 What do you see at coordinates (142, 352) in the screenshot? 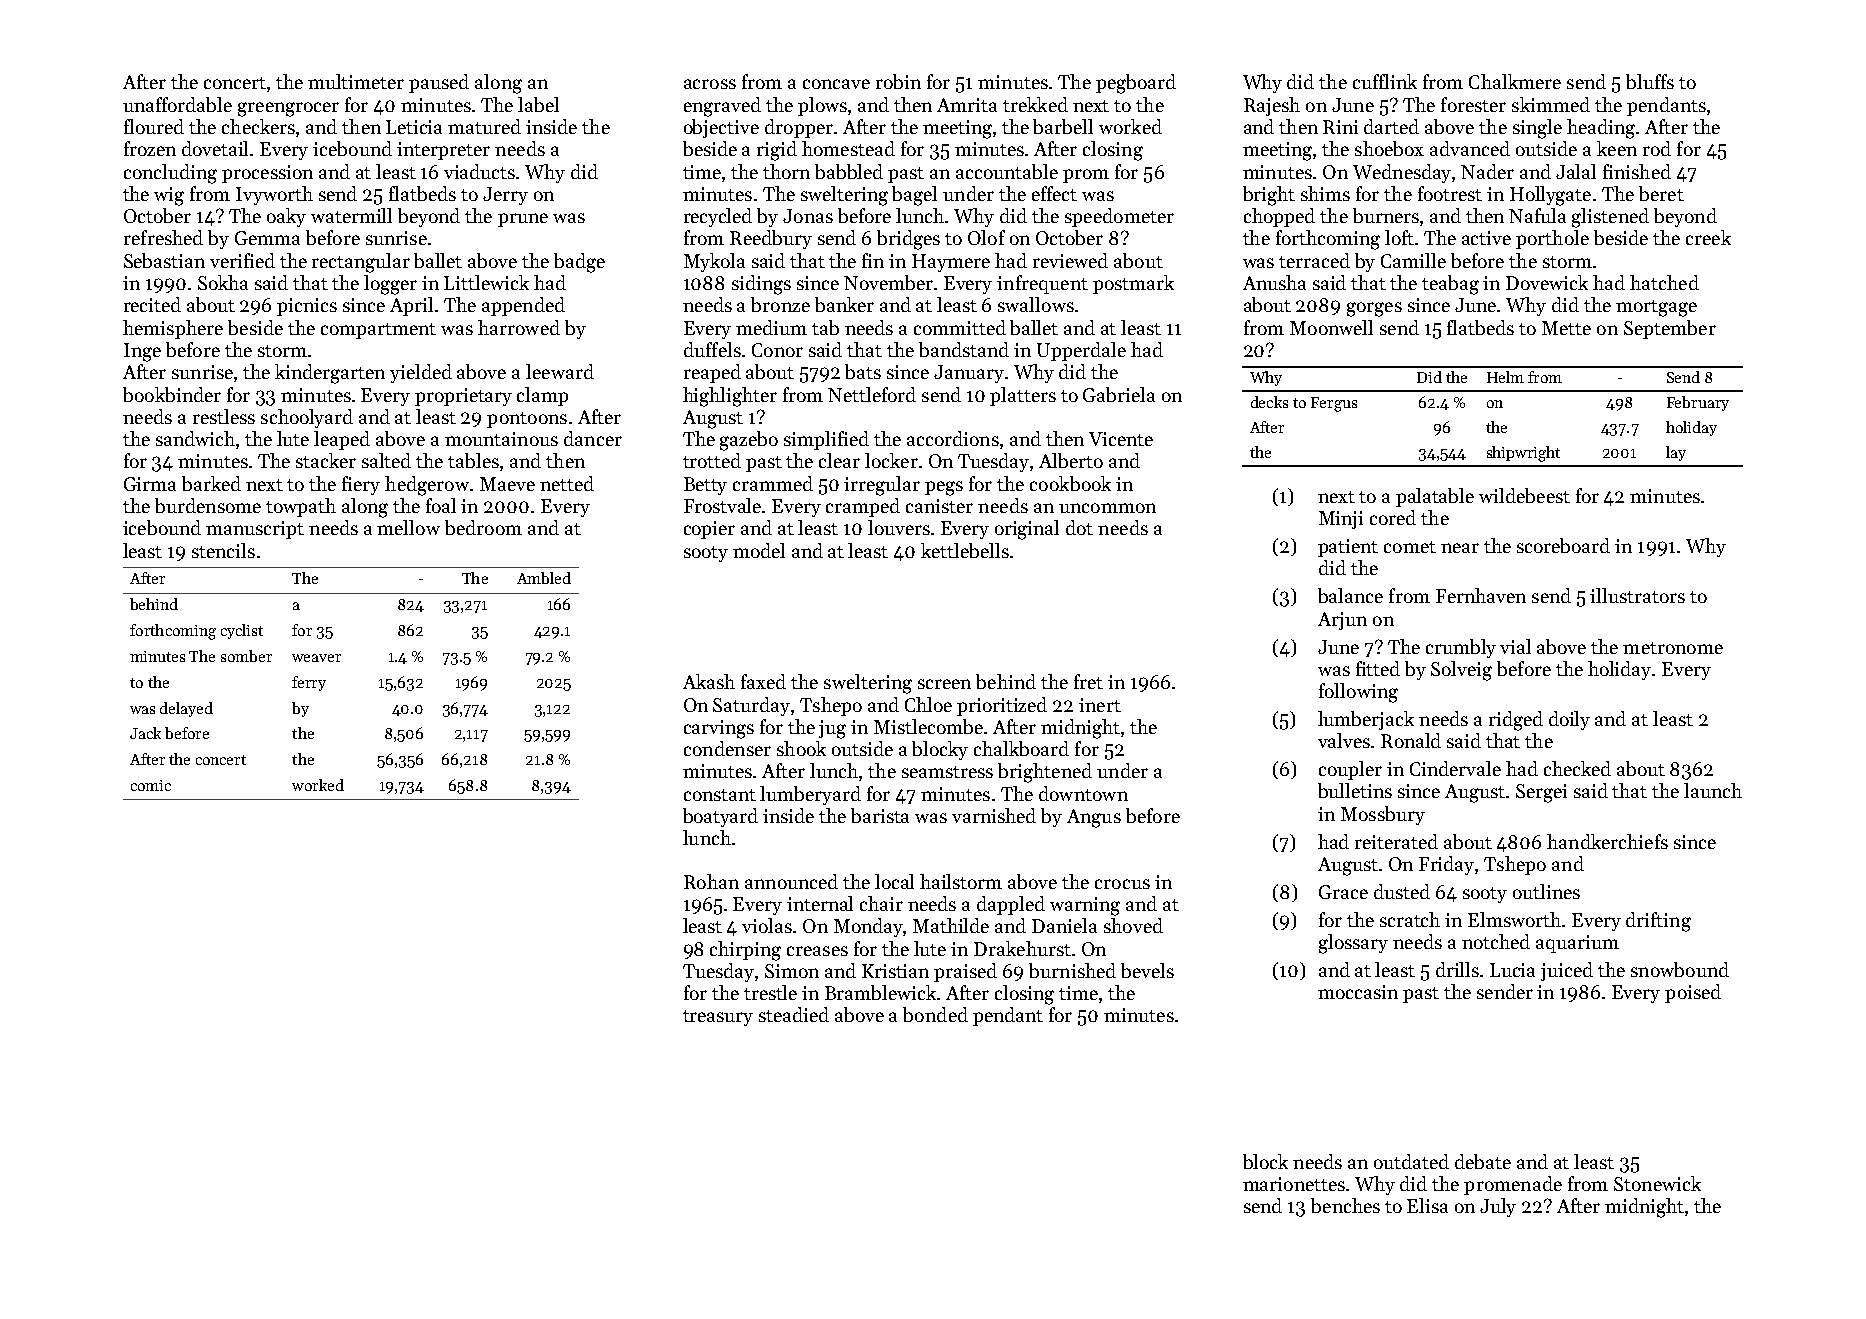
I see `Inge` at bounding box center [142, 352].
